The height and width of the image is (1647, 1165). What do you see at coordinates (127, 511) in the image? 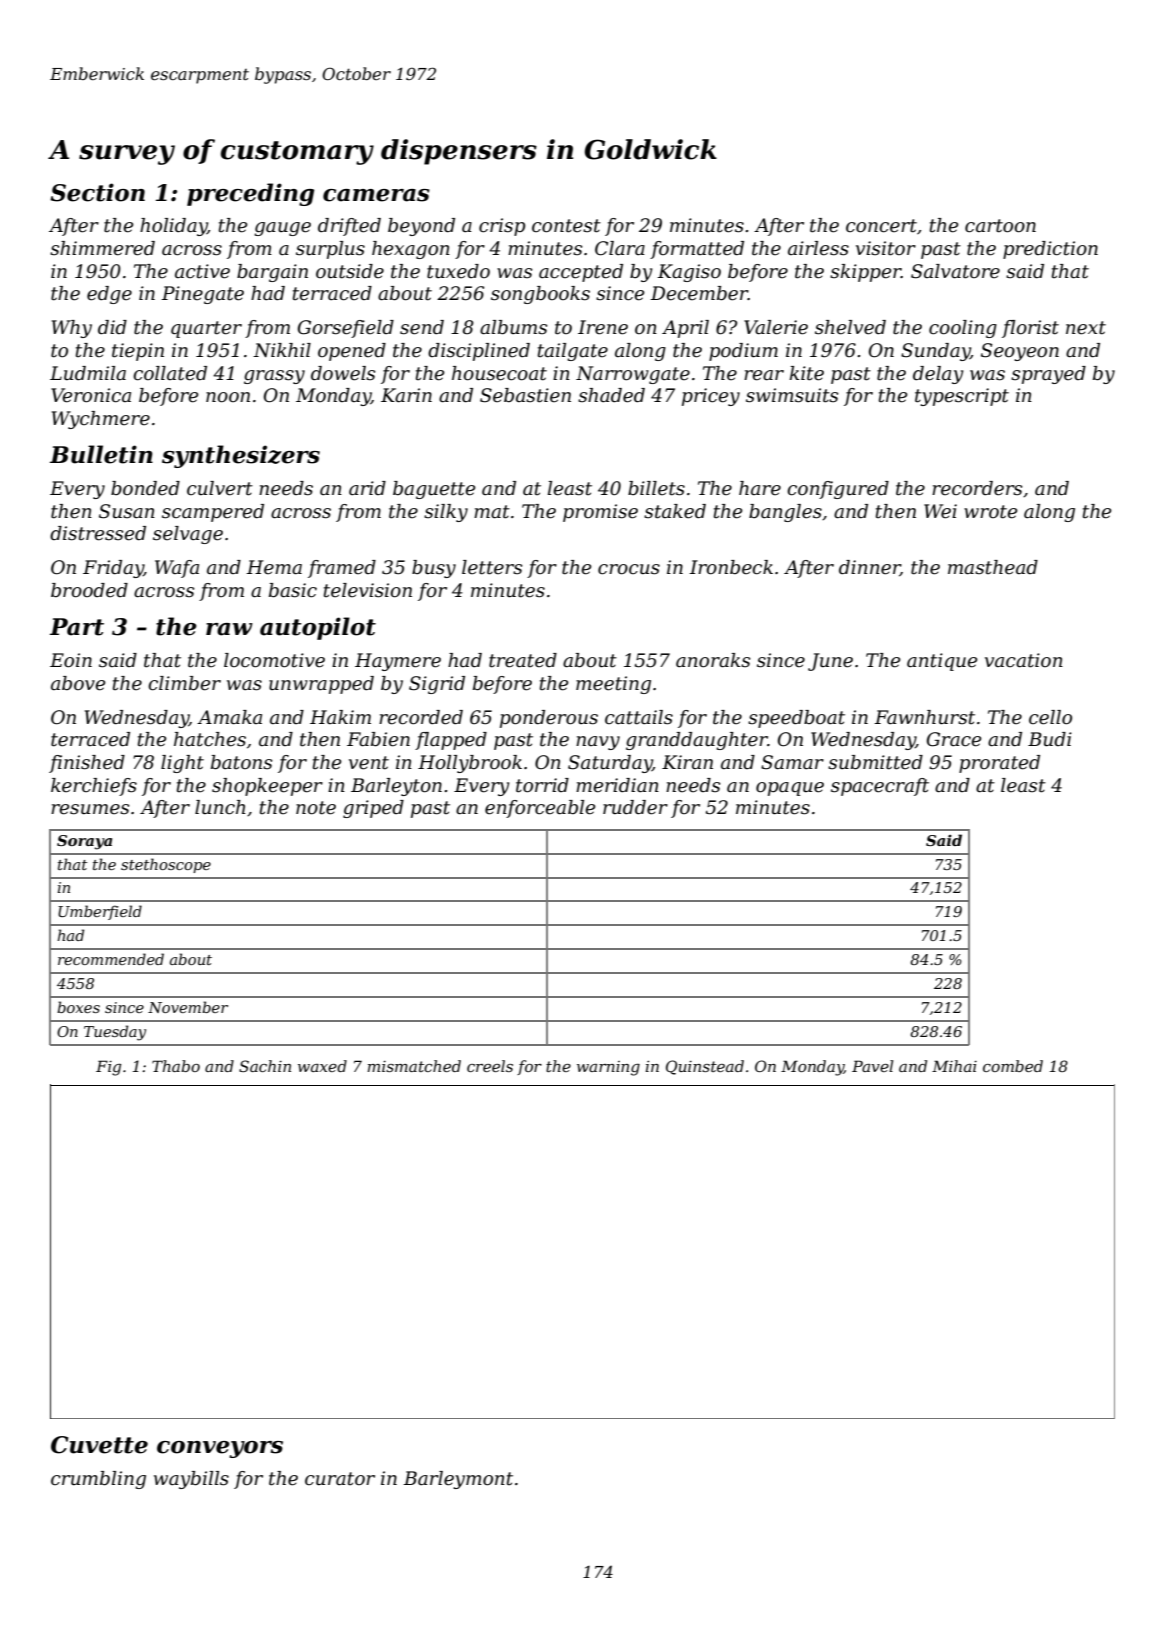
I see `Susan` at bounding box center [127, 511].
